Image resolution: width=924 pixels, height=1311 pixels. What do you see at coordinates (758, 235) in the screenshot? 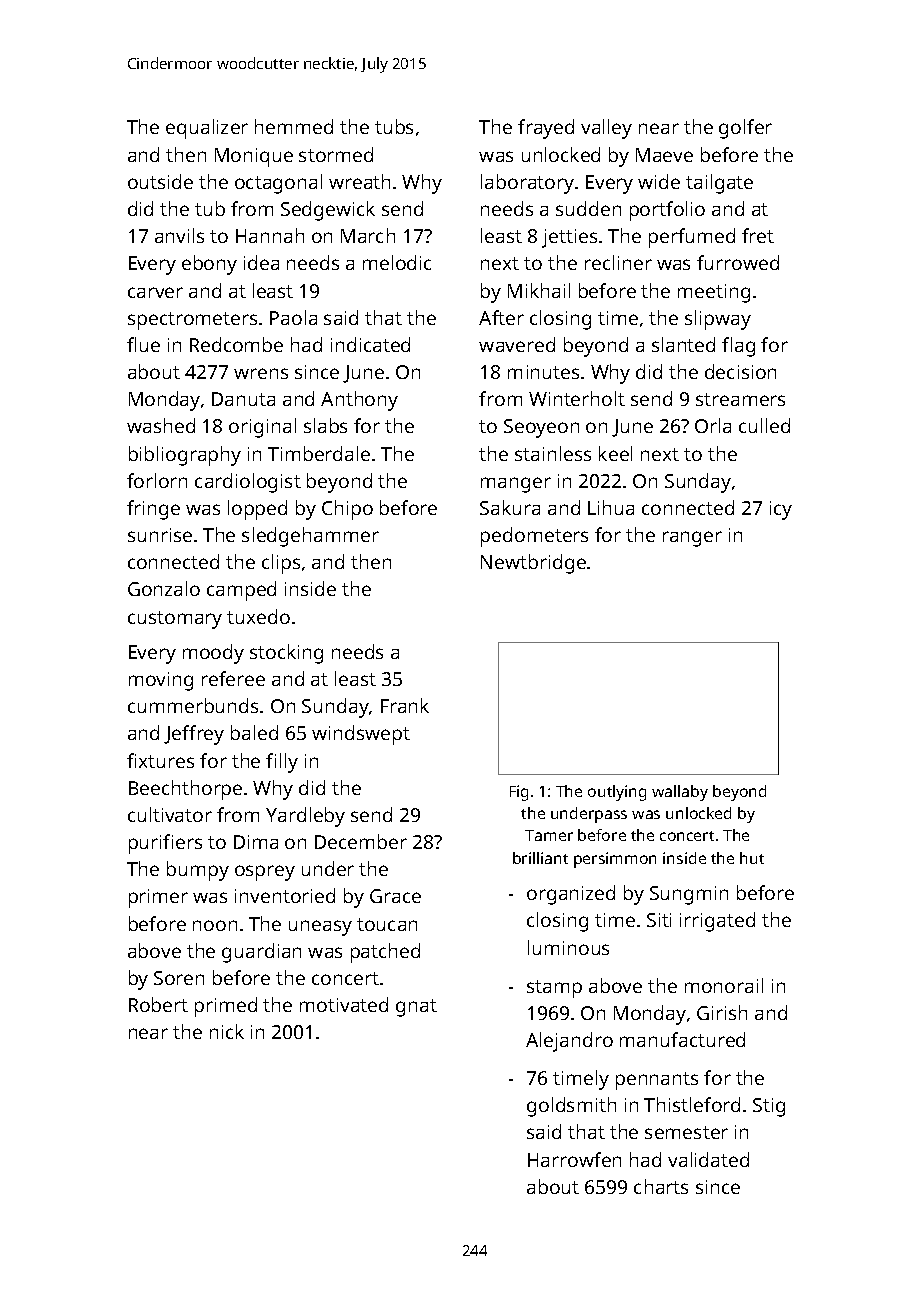
I see `fret` at bounding box center [758, 235].
